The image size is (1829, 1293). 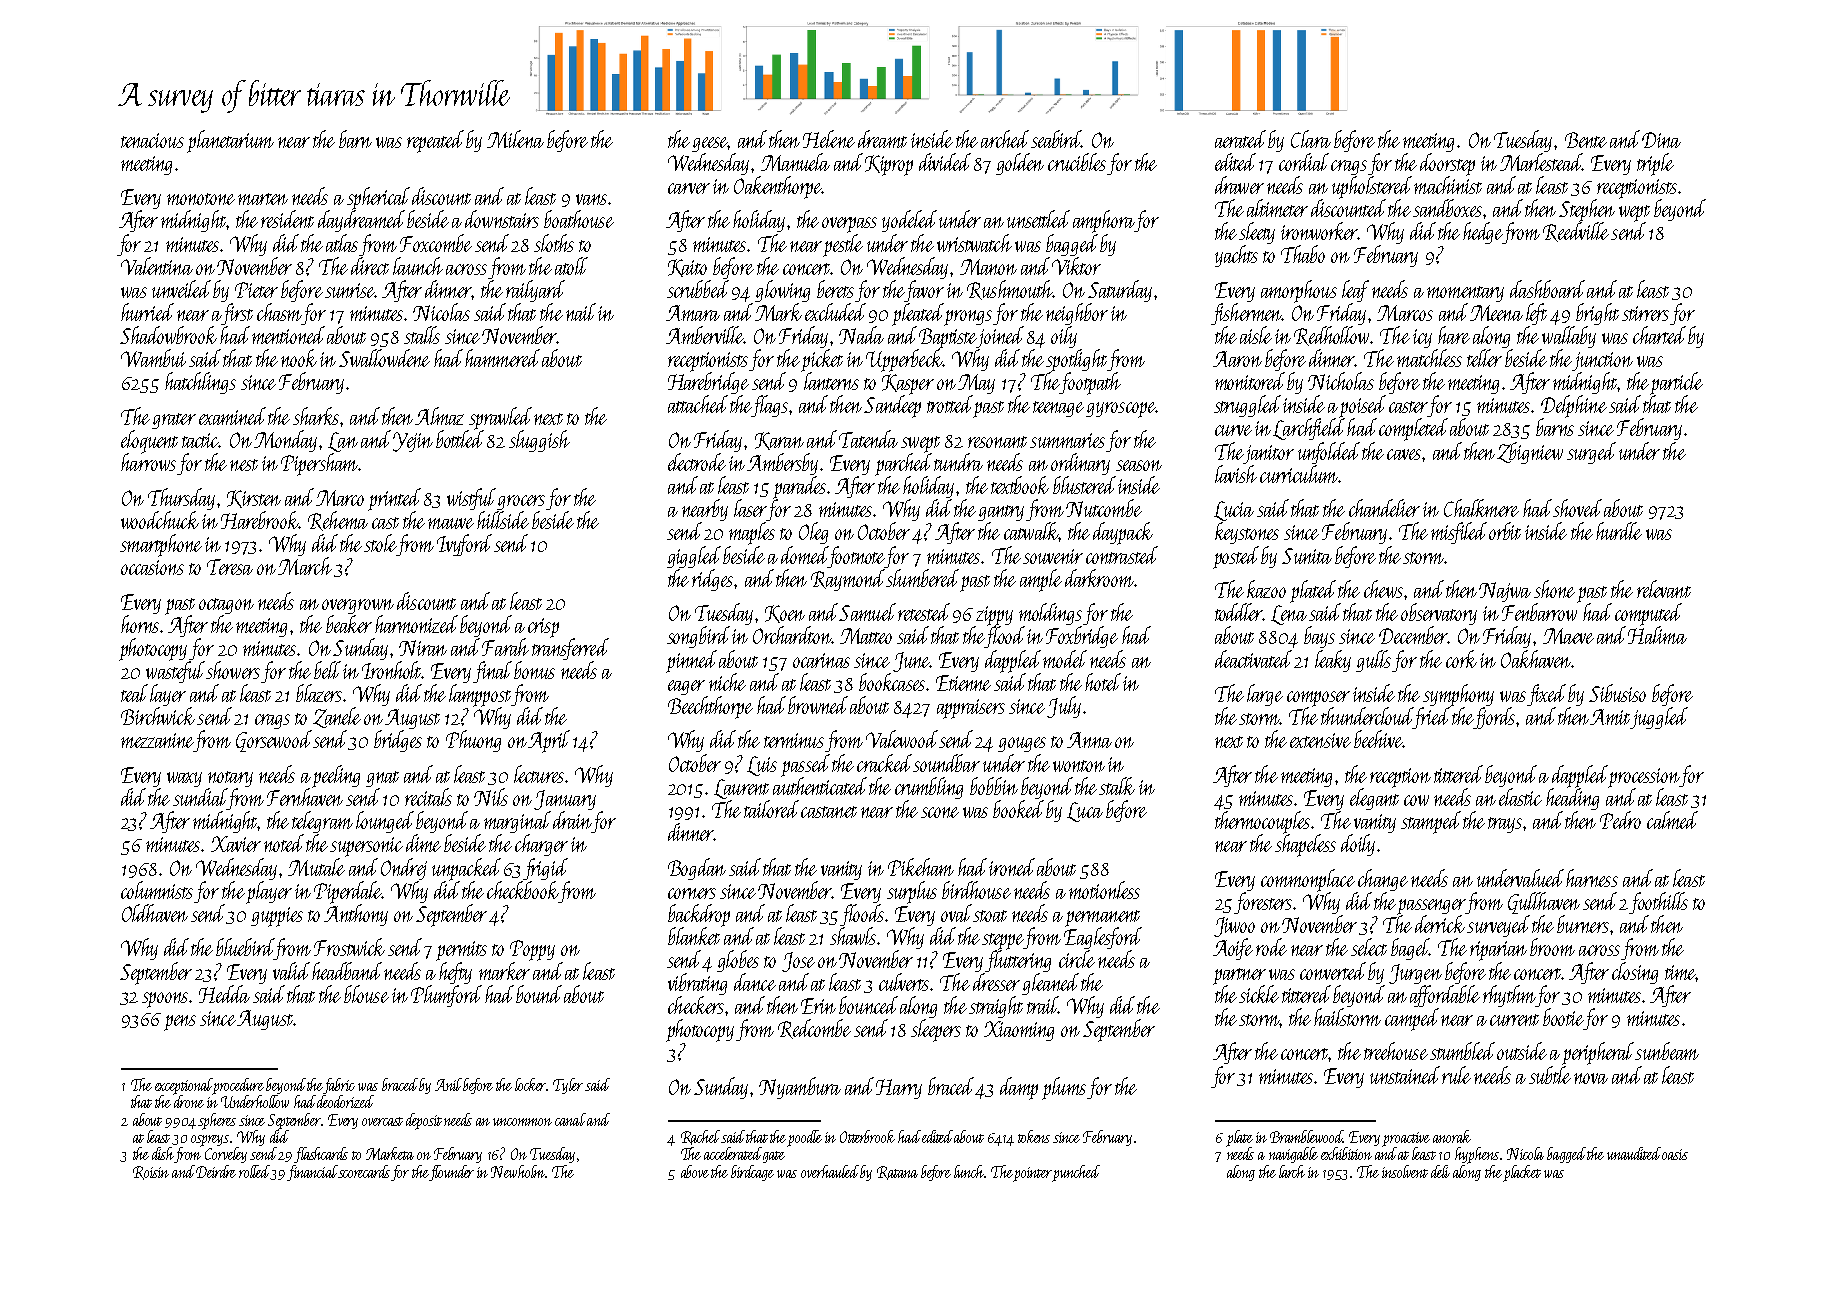 What do you see at coordinates (770, 406) in the screenshot?
I see `flags` at bounding box center [770, 406].
